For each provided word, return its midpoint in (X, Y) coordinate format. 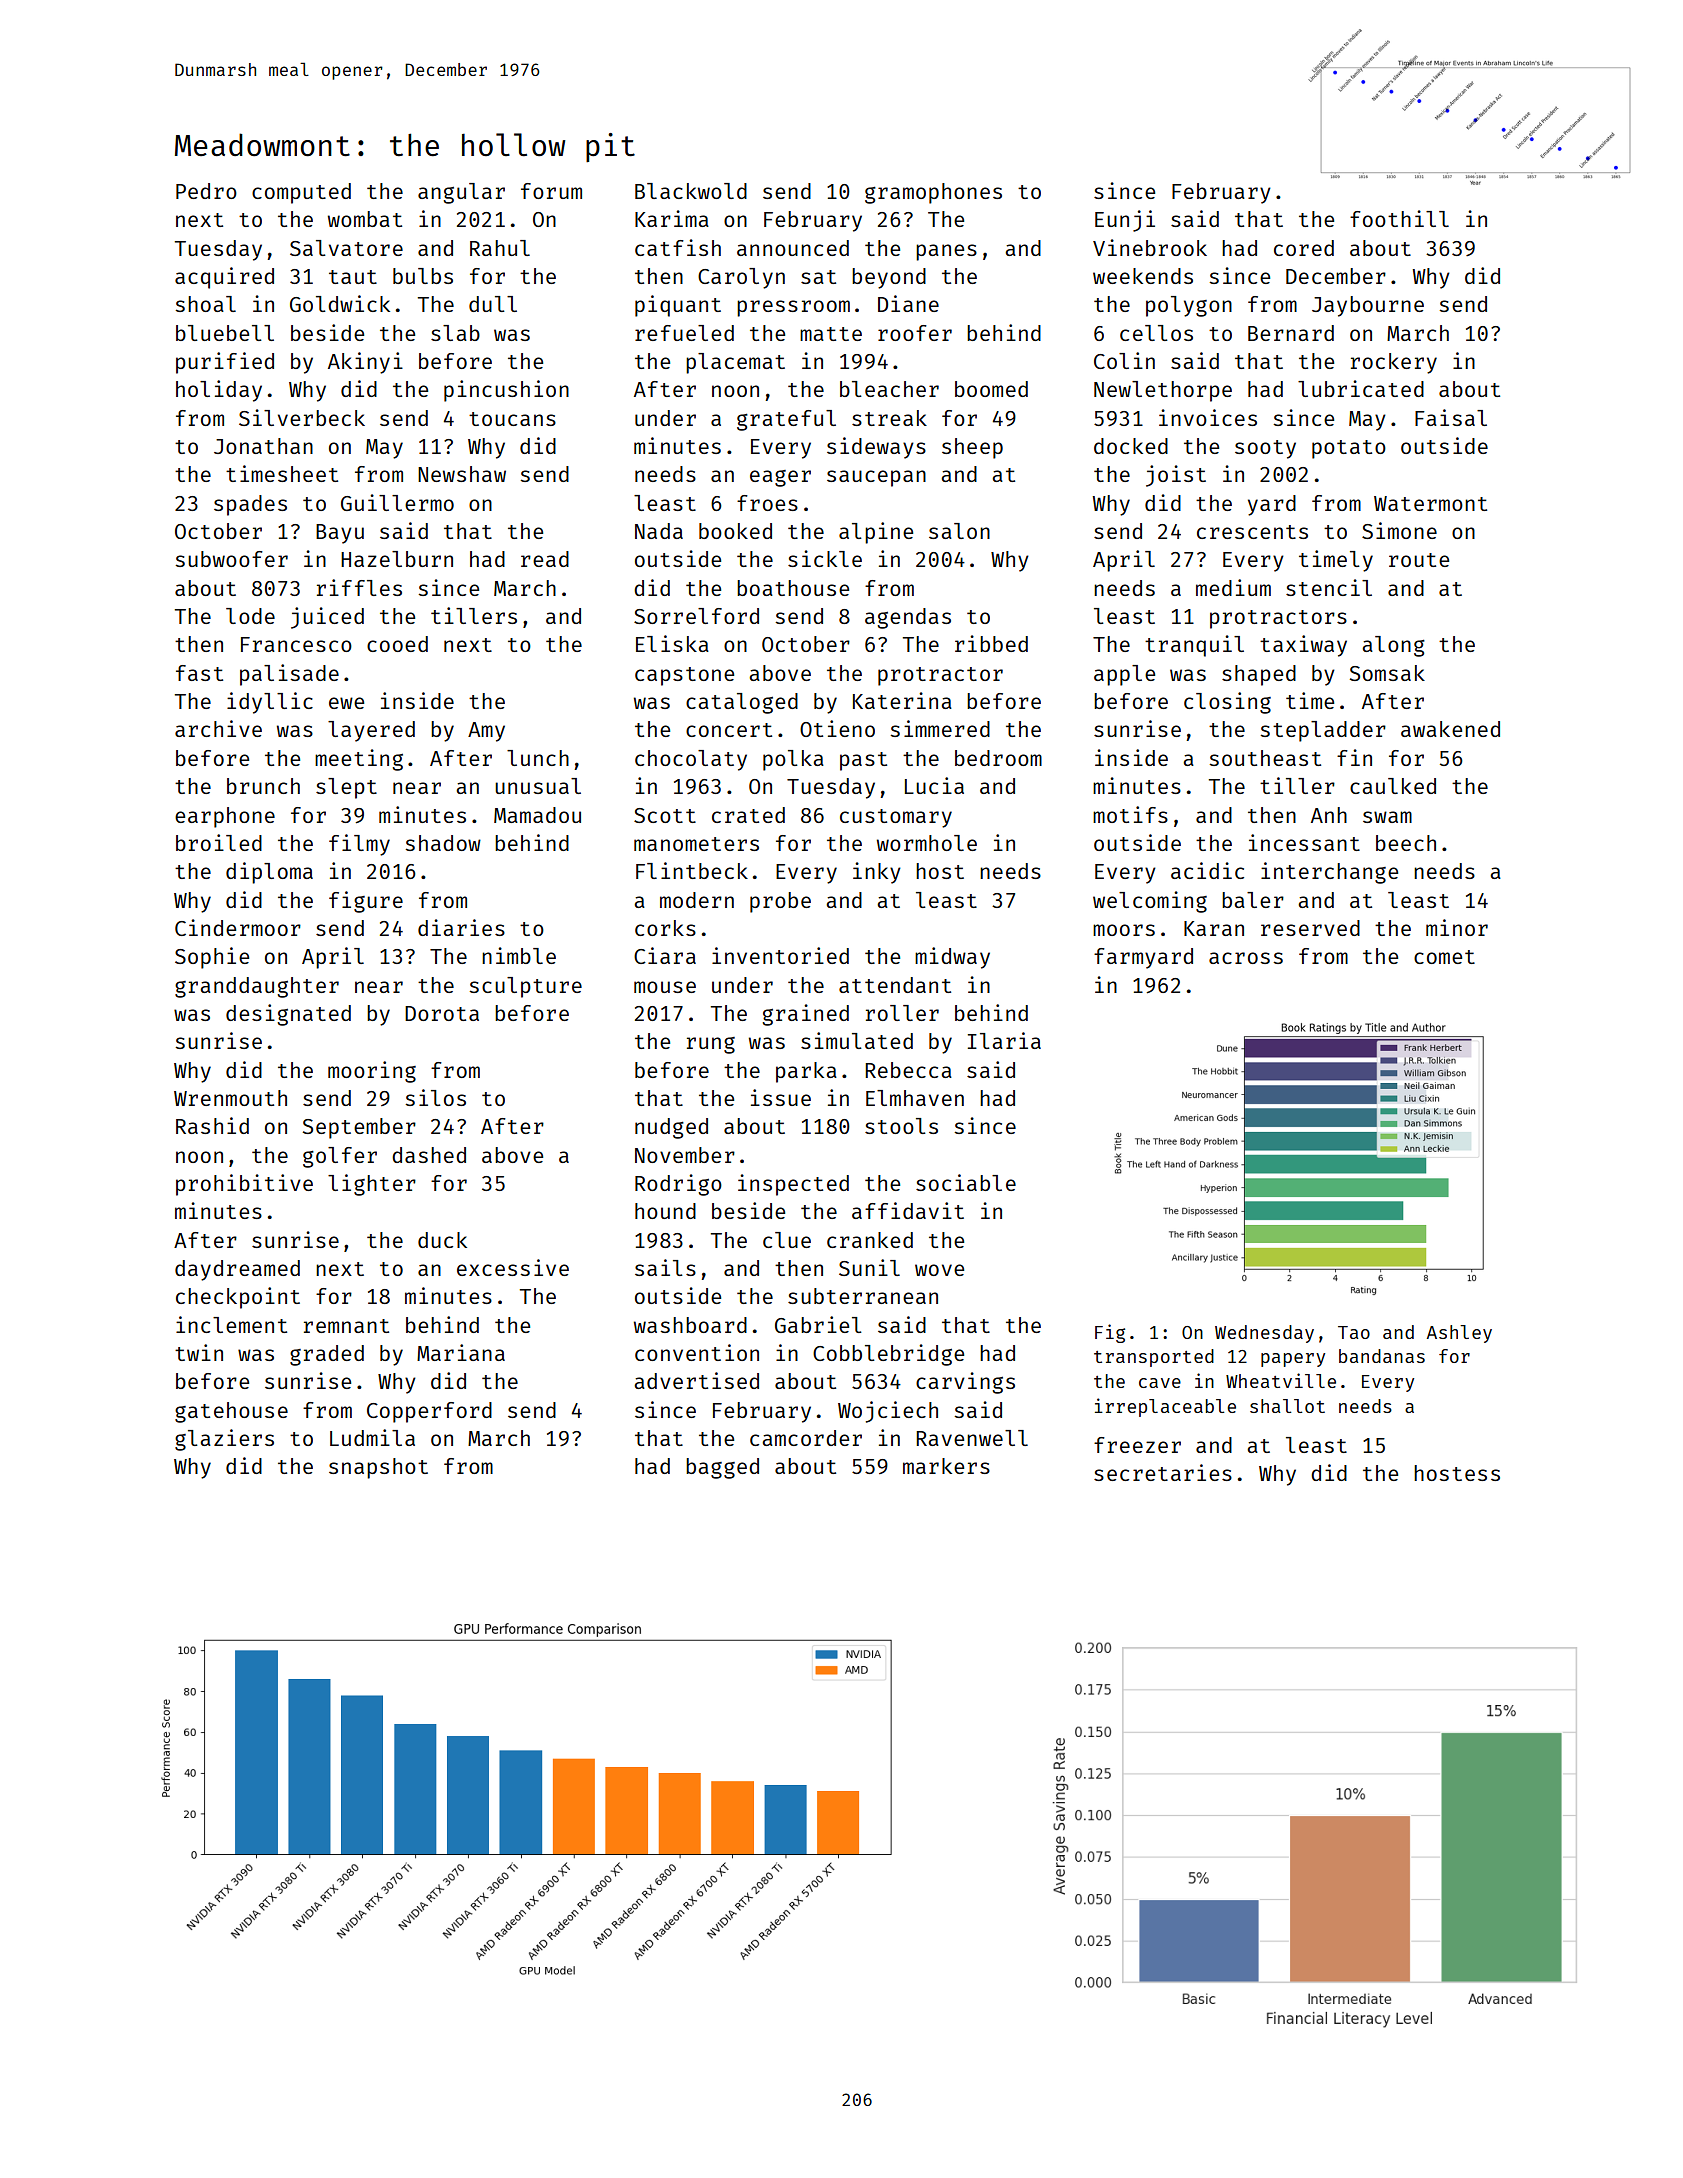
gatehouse (231, 1412)
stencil (1329, 587)
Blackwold (691, 191)
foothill (1399, 218)
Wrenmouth (230, 1098)
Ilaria (1004, 1040)
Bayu (340, 534)
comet (1444, 957)
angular (461, 193)
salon (959, 531)
